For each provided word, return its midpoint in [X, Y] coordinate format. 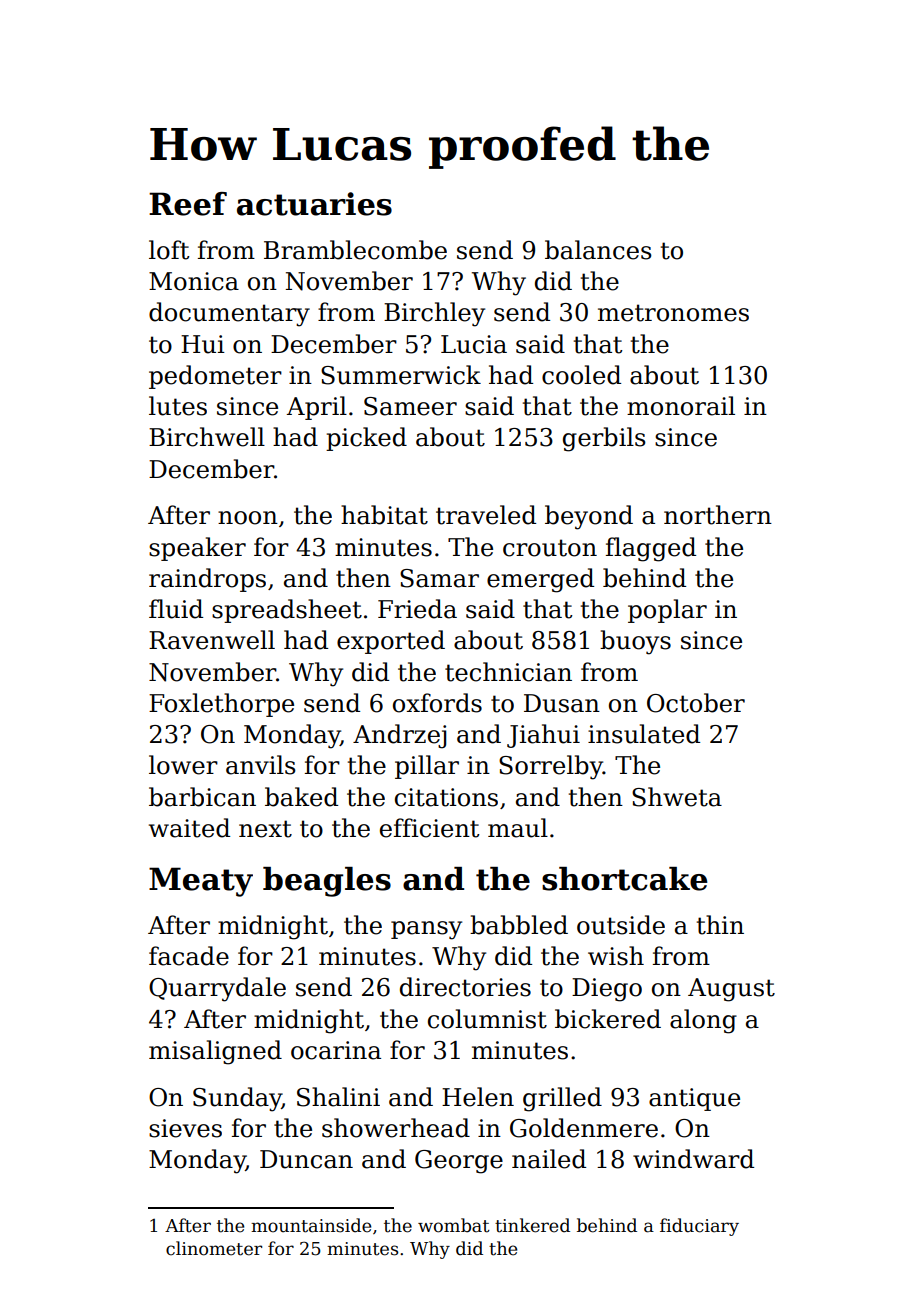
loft [169, 250]
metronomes [673, 313]
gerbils [604, 439]
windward [693, 1159]
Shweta [677, 797]
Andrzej [399, 736]
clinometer [214, 1248]
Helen [478, 1097]
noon [248, 518]
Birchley [434, 314]
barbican [202, 797]
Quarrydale [217, 989]
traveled [486, 515]
